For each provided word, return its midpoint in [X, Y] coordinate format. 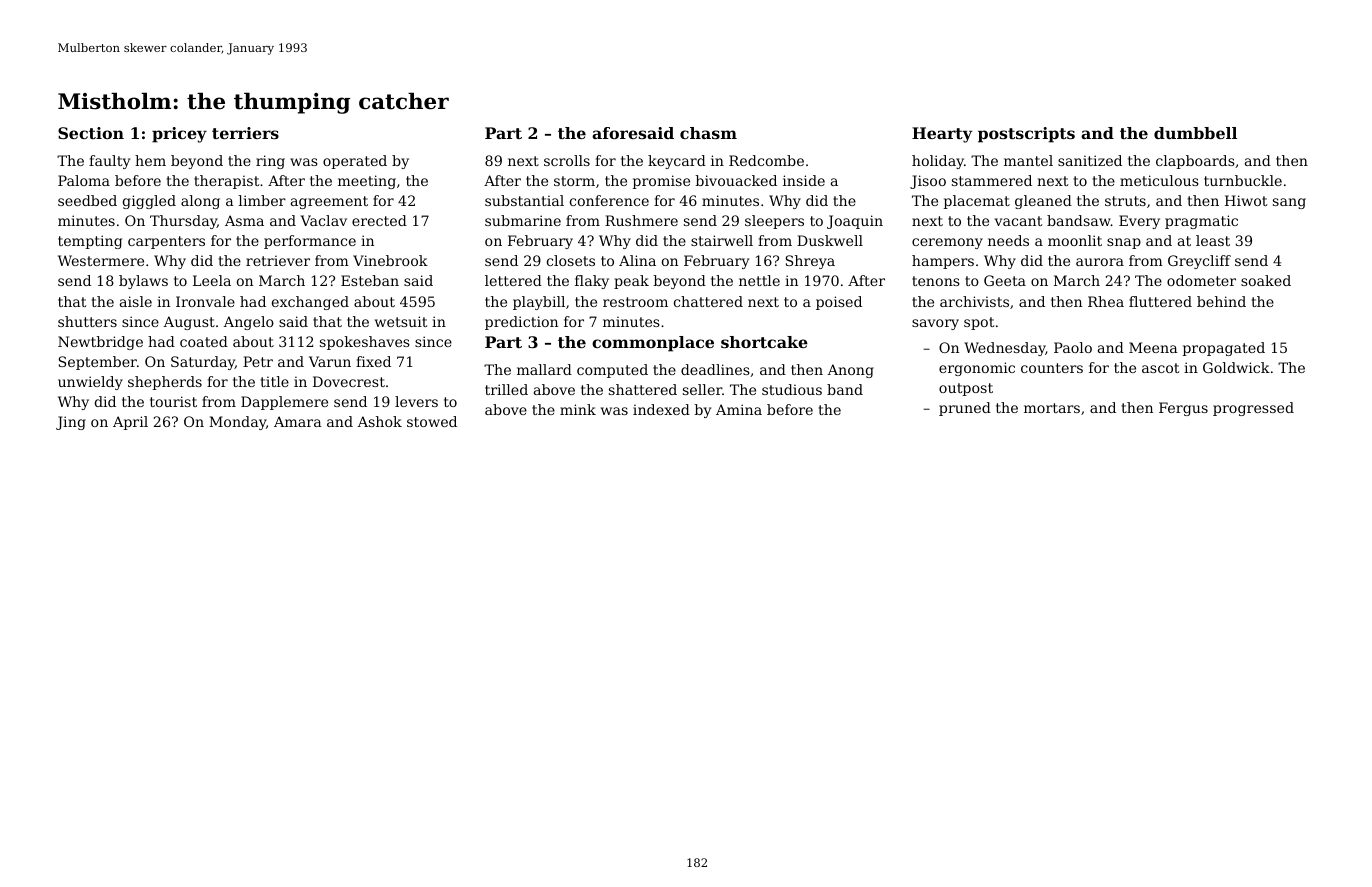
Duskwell [830, 240]
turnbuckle [1243, 180]
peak [631, 282]
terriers [245, 133]
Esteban [370, 280]
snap [1124, 243]
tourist [173, 401]
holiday [938, 162]
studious [792, 389]
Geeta [1005, 280]
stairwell [722, 240]
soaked [1266, 280]
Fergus [1183, 409]
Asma [244, 220]
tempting [90, 242]
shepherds [165, 383]
